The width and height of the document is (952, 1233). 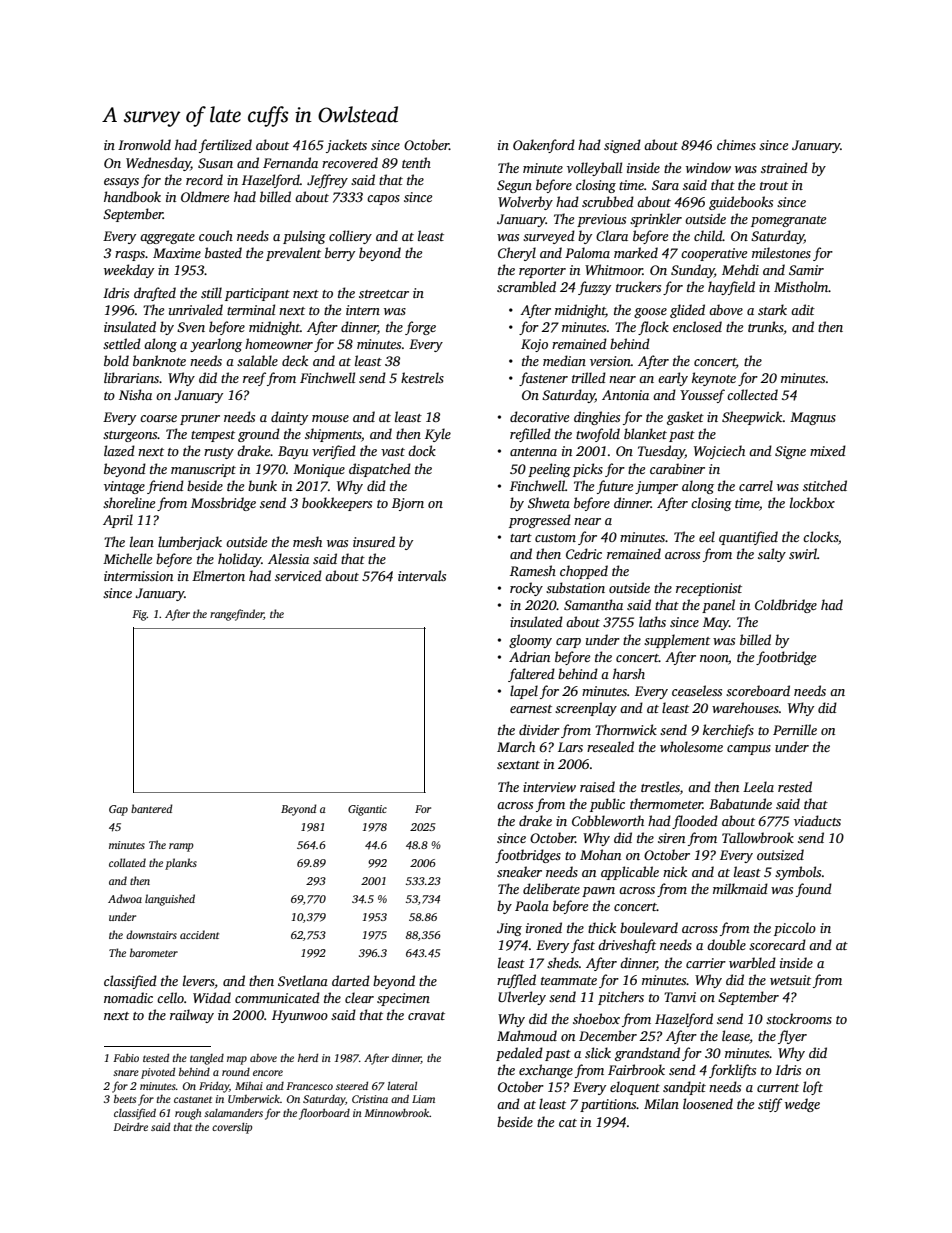 I want to click on Fernanda, so click(x=290, y=162).
